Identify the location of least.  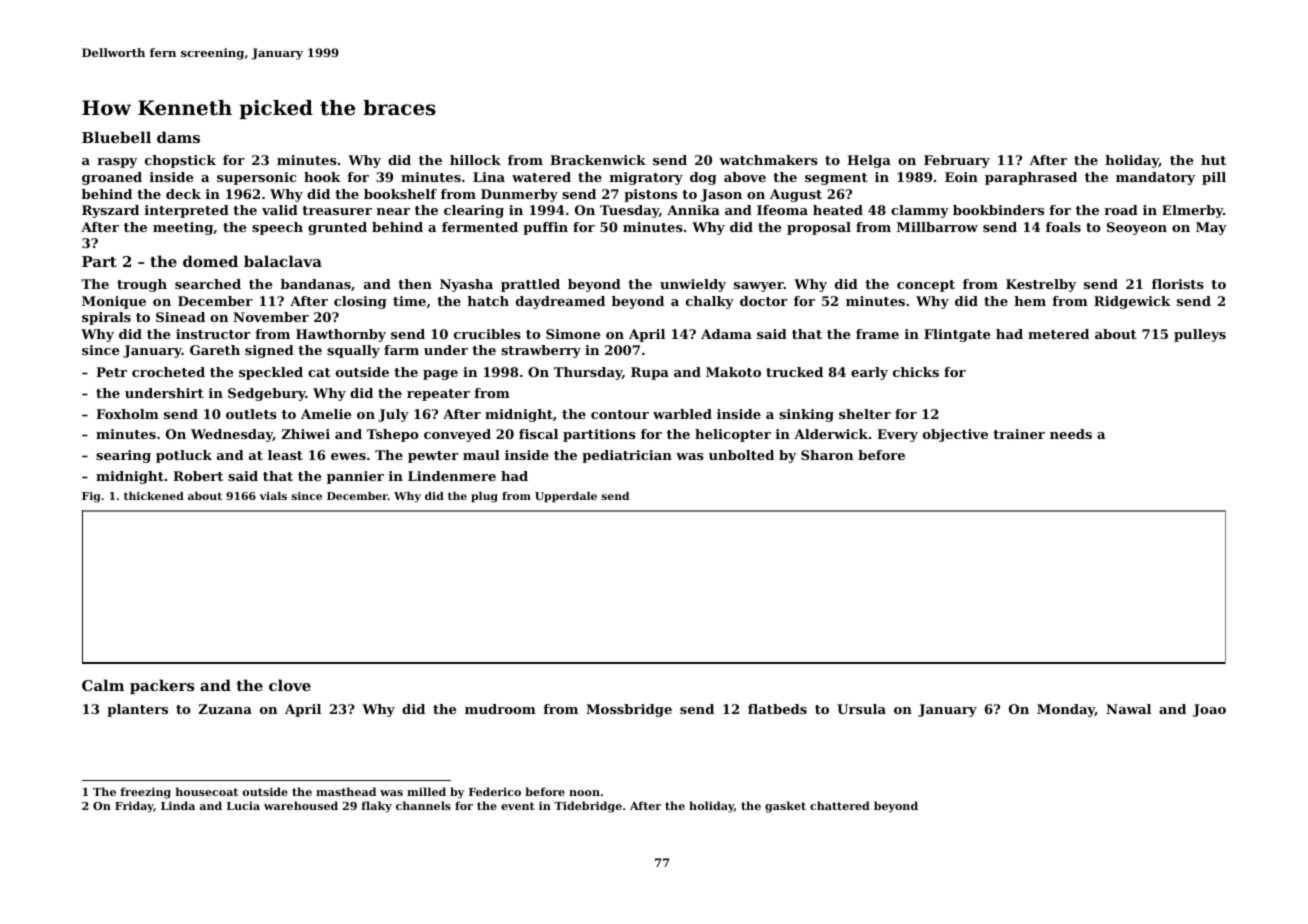
(285, 455).
